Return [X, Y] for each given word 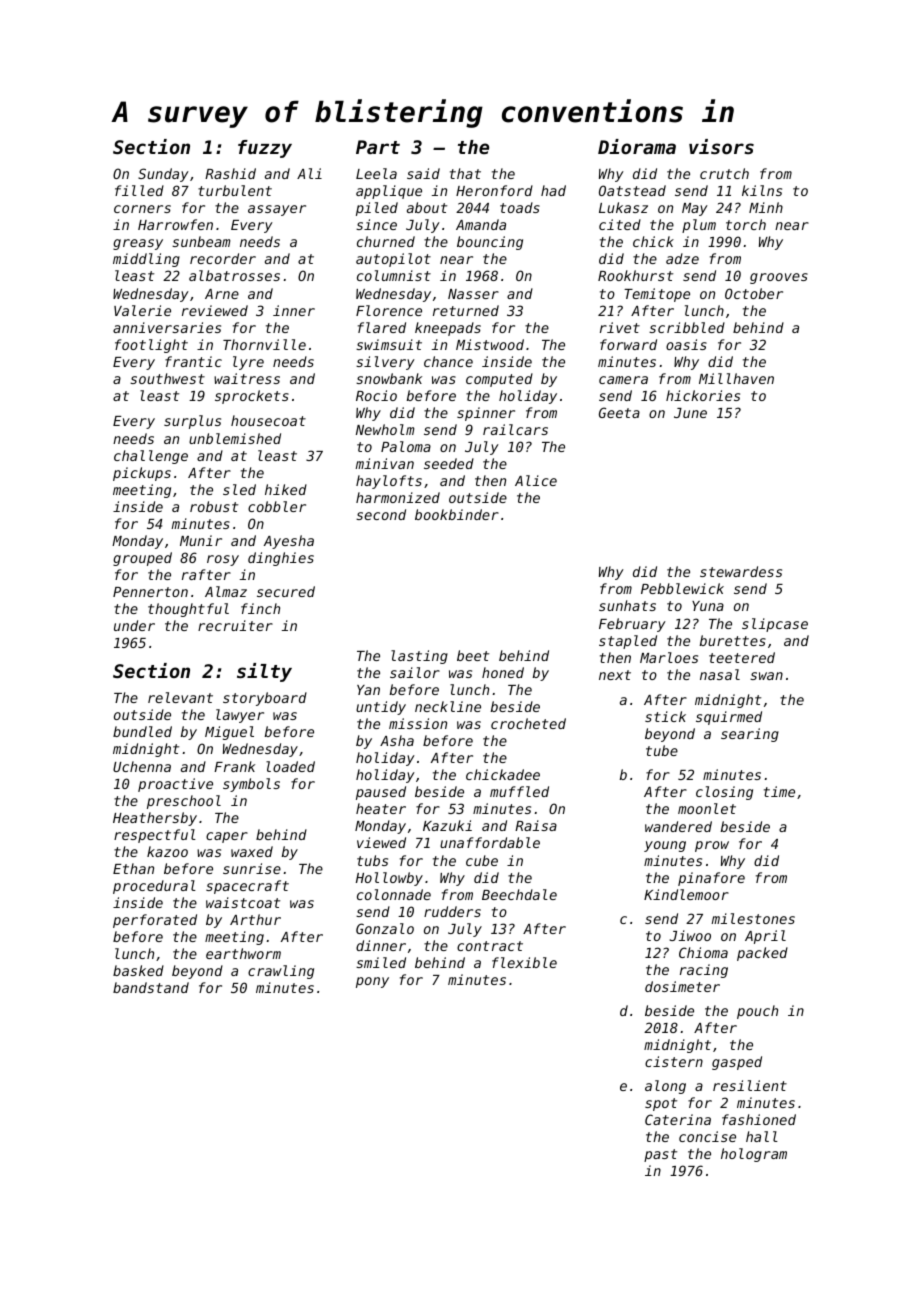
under [134, 625]
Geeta [619, 412]
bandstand [151, 987]
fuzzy [265, 149]
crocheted [528, 723]
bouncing [490, 243]
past [660, 1155]
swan [766, 676]
